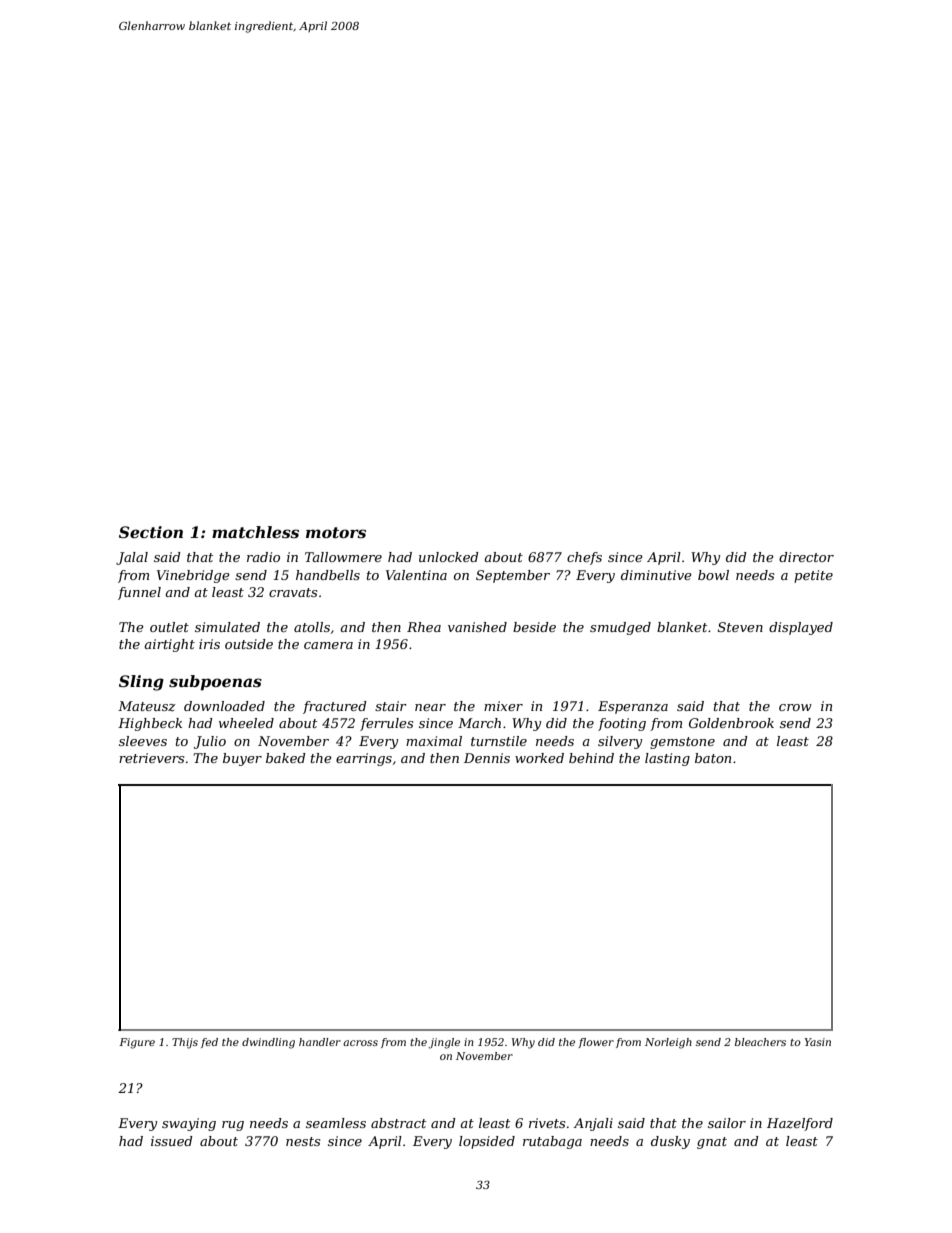 This screenshot has height=1233, width=952. Describe the element at coordinates (584, 558) in the screenshot. I see `chefs` at that location.
